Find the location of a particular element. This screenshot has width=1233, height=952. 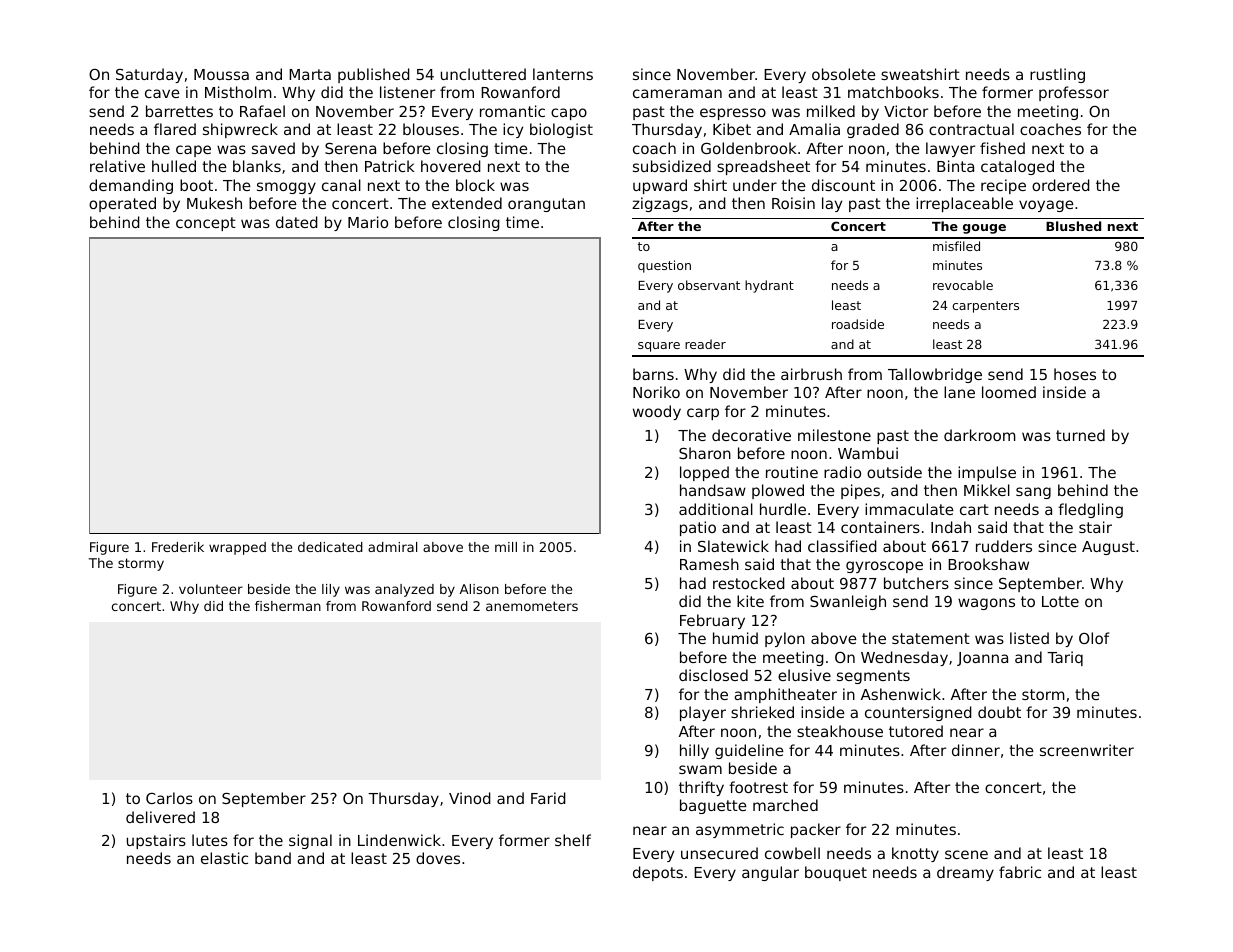

wrapped is located at coordinates (237, 548).
